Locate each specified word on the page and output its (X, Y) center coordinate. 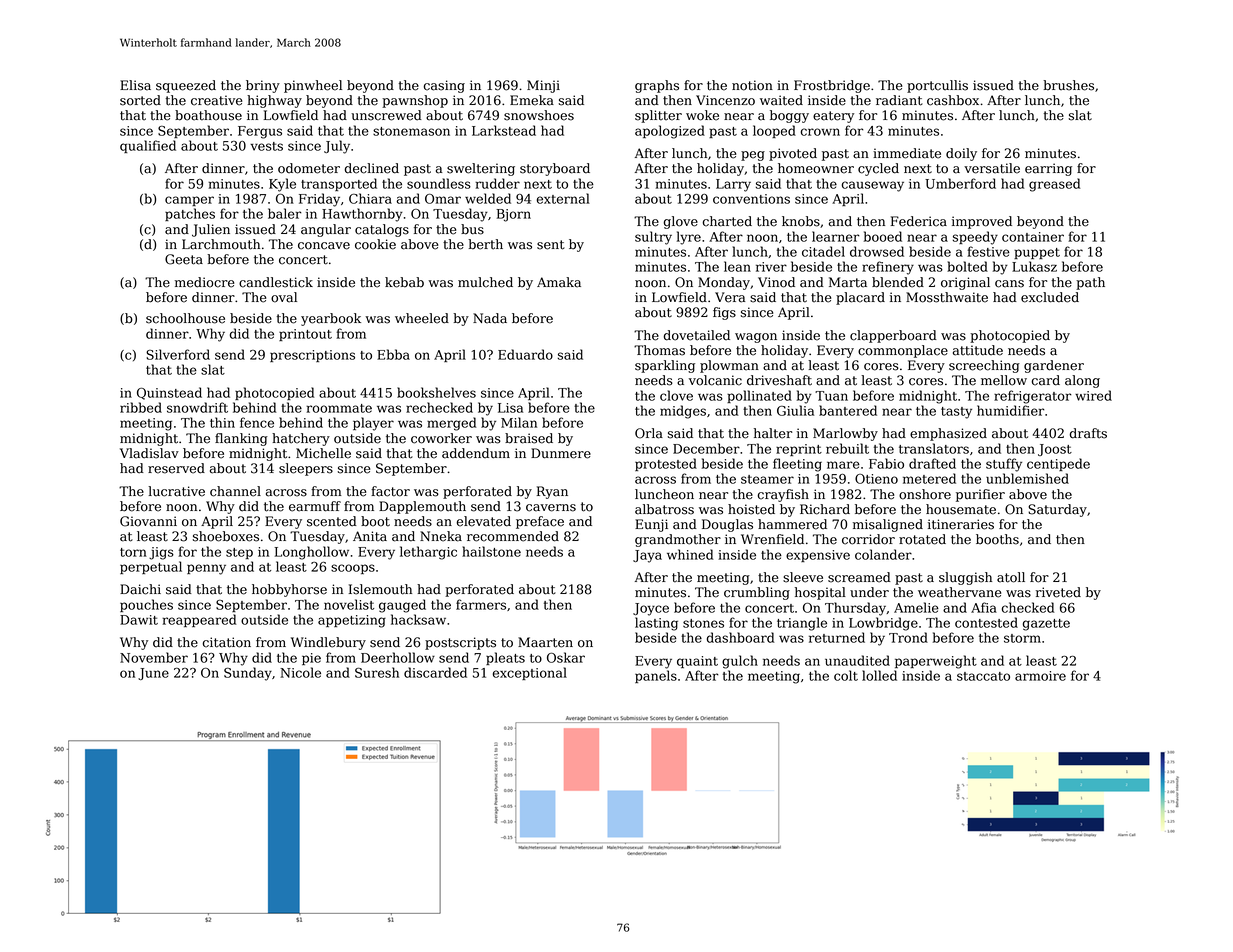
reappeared (199, 620)
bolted (967, 266)
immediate (907, 153)
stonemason (411, 131)
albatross (664, 509)
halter (773, 433)
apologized (670, 132)
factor (390, 491)
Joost (1055, 450)
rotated (922, 539)
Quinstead (169, 393)
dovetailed (697, 335)
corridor (868, 539)
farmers (481, 604)
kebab (404, 282)
